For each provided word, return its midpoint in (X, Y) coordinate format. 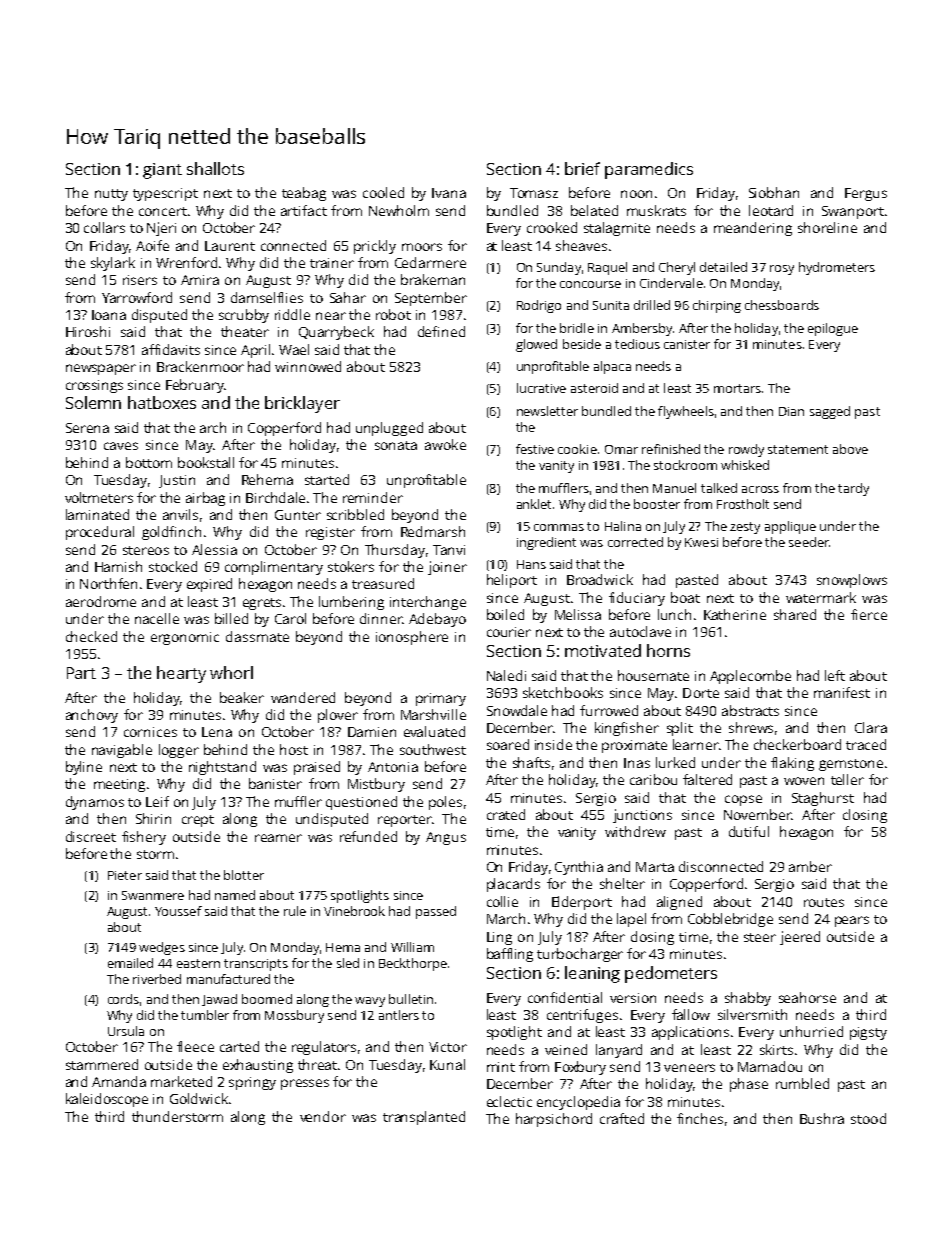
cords (123, 999)
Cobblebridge (730, 920)
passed (436, 912)
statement (798, 449)
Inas (637, 763)
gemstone (851, 765)
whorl (231, 672)
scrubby (244, 316)
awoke (445, 444)
